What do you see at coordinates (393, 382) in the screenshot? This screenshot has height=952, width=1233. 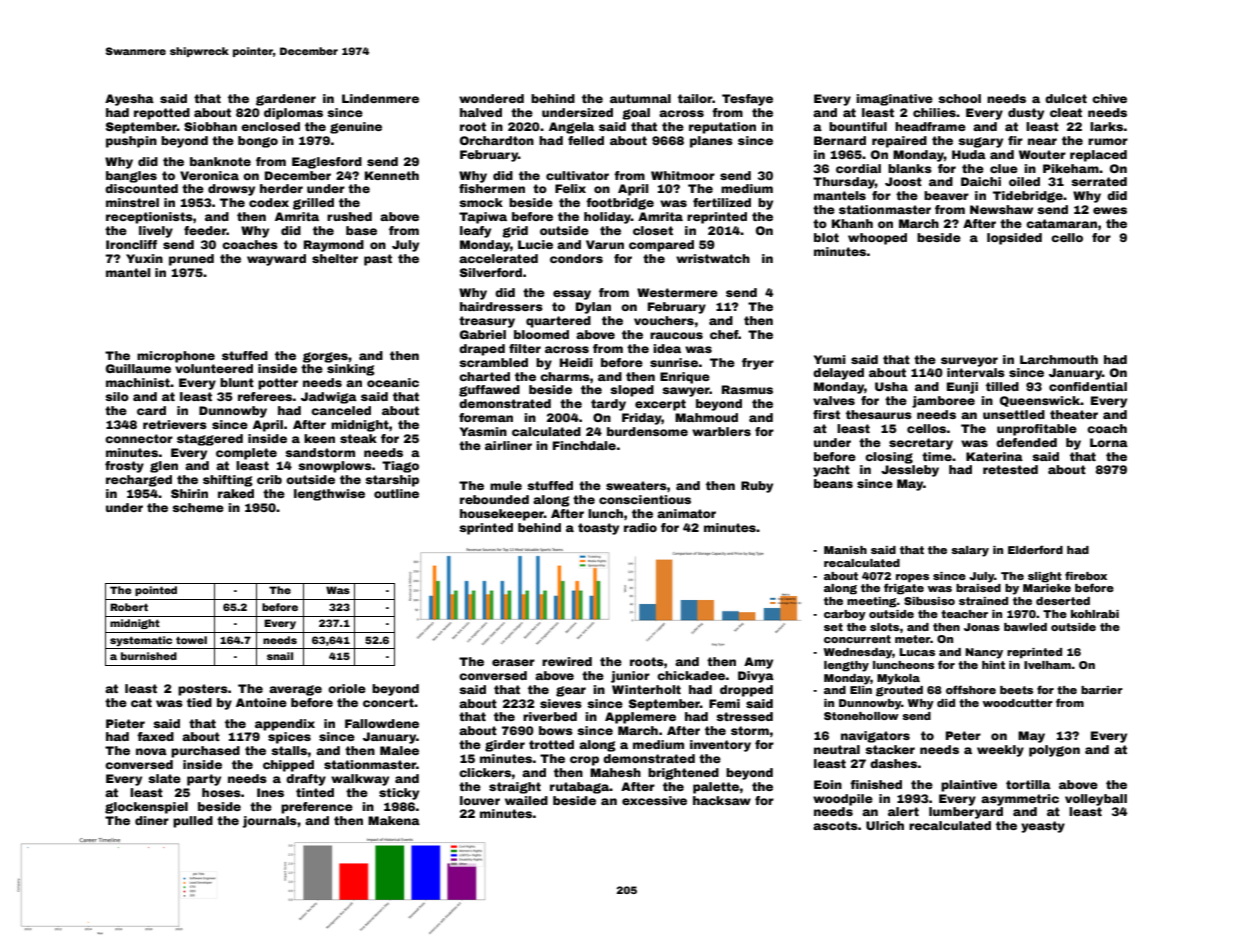 I see `oceanic` at bounding box center [393, 382].
